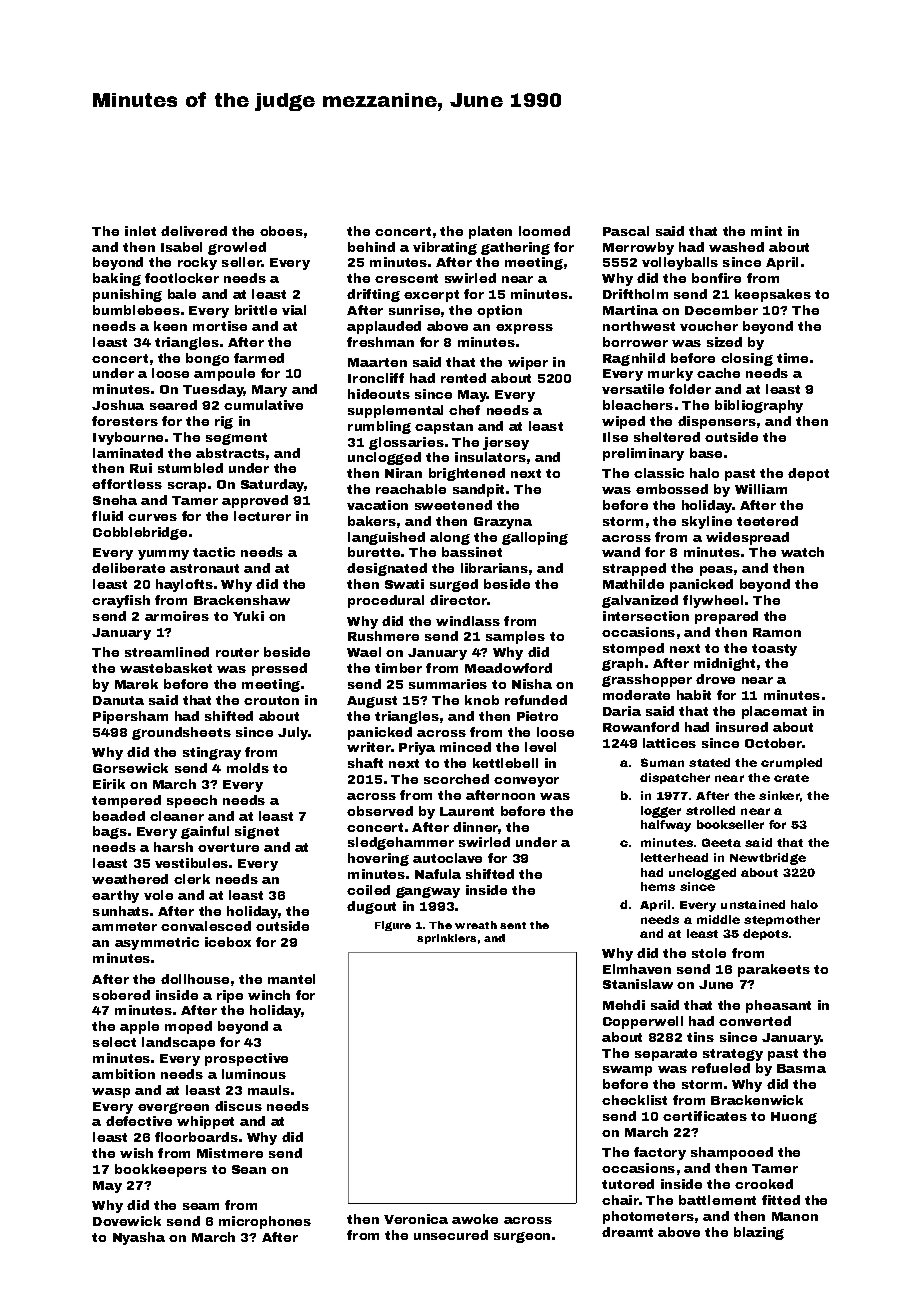 Image resolution: width=924 pixels, height=1308 pixels. What do you see at coordinates (667, 437) in the document?
I see `sheltered` at bounding box center [667, 437].
